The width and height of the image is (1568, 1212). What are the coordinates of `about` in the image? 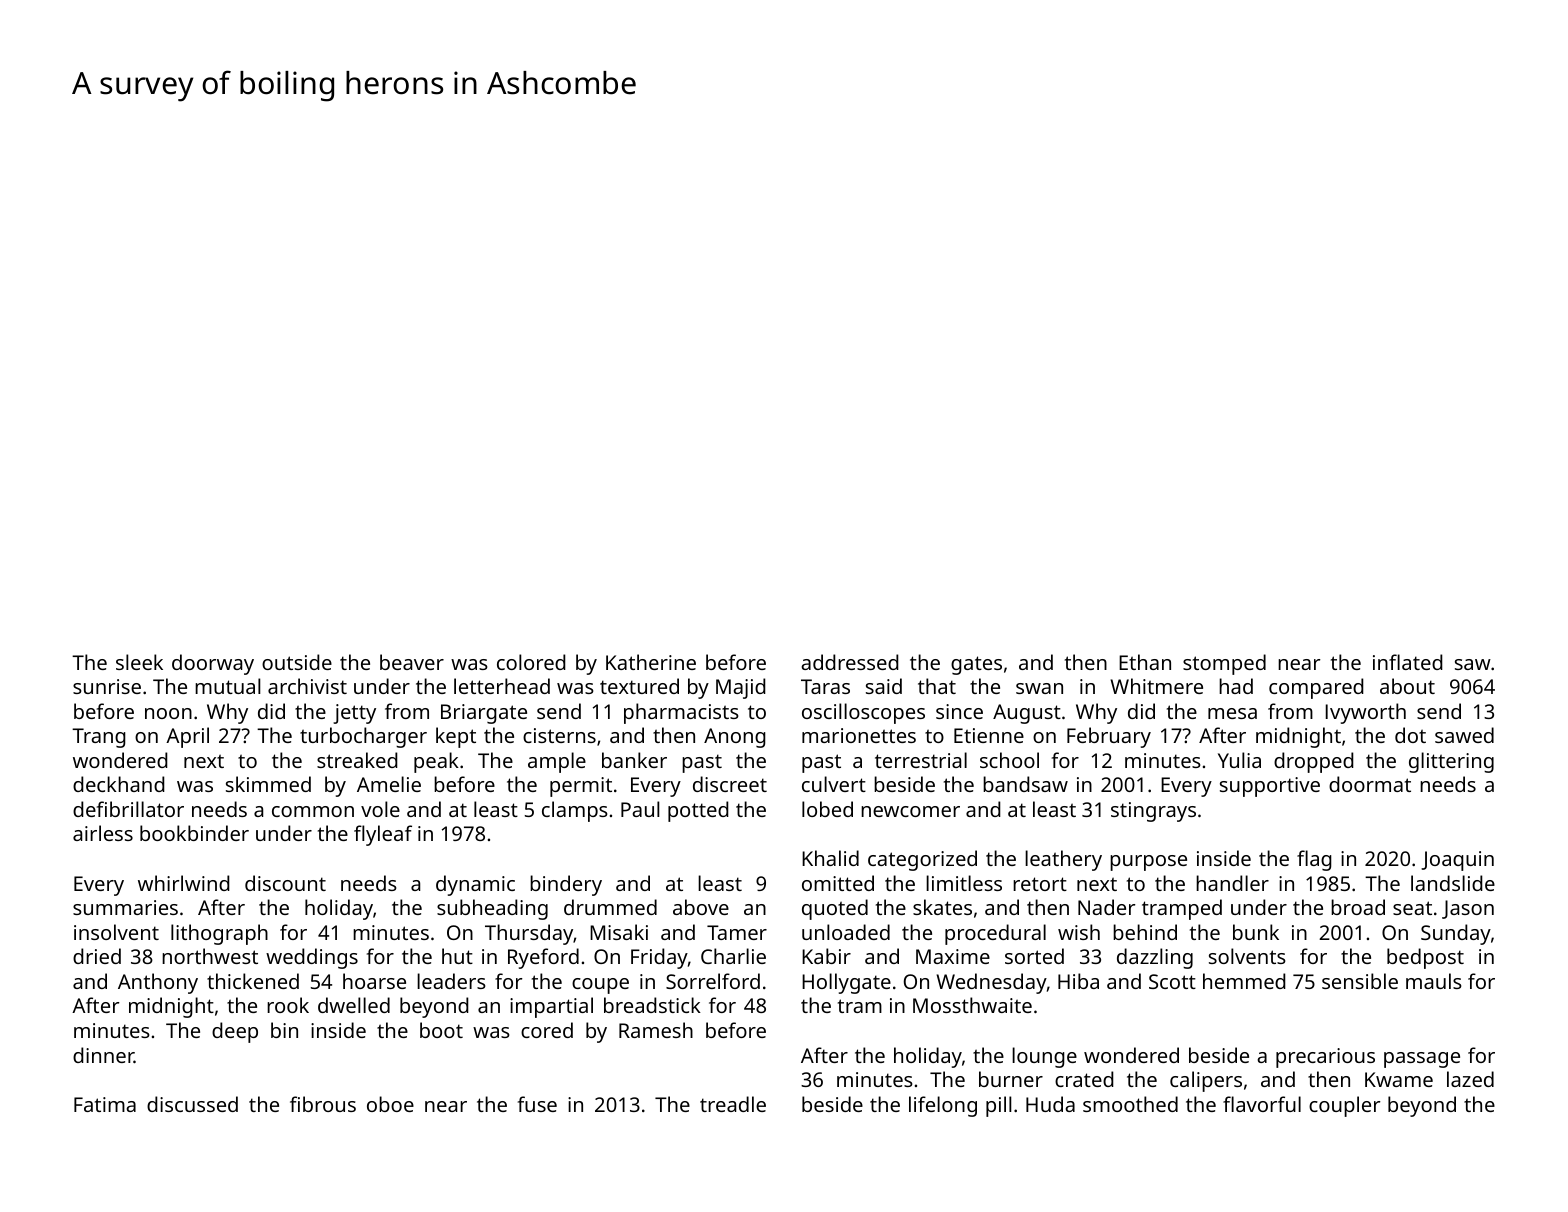 It's located at (1407, 686).
